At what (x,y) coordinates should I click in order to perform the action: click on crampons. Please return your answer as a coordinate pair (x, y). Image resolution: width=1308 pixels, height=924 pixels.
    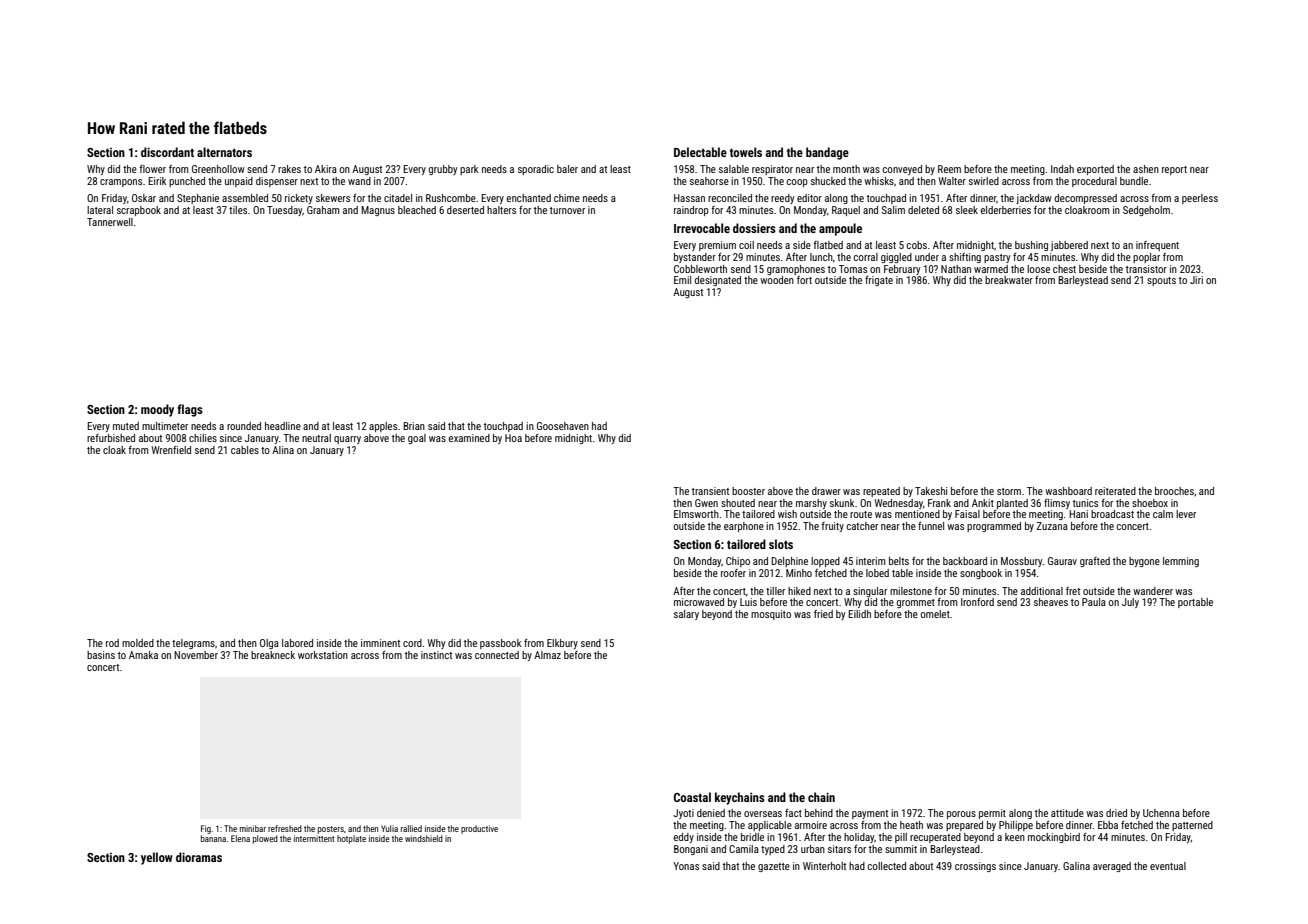
    Looking at the image, I should click on (121, 183).
